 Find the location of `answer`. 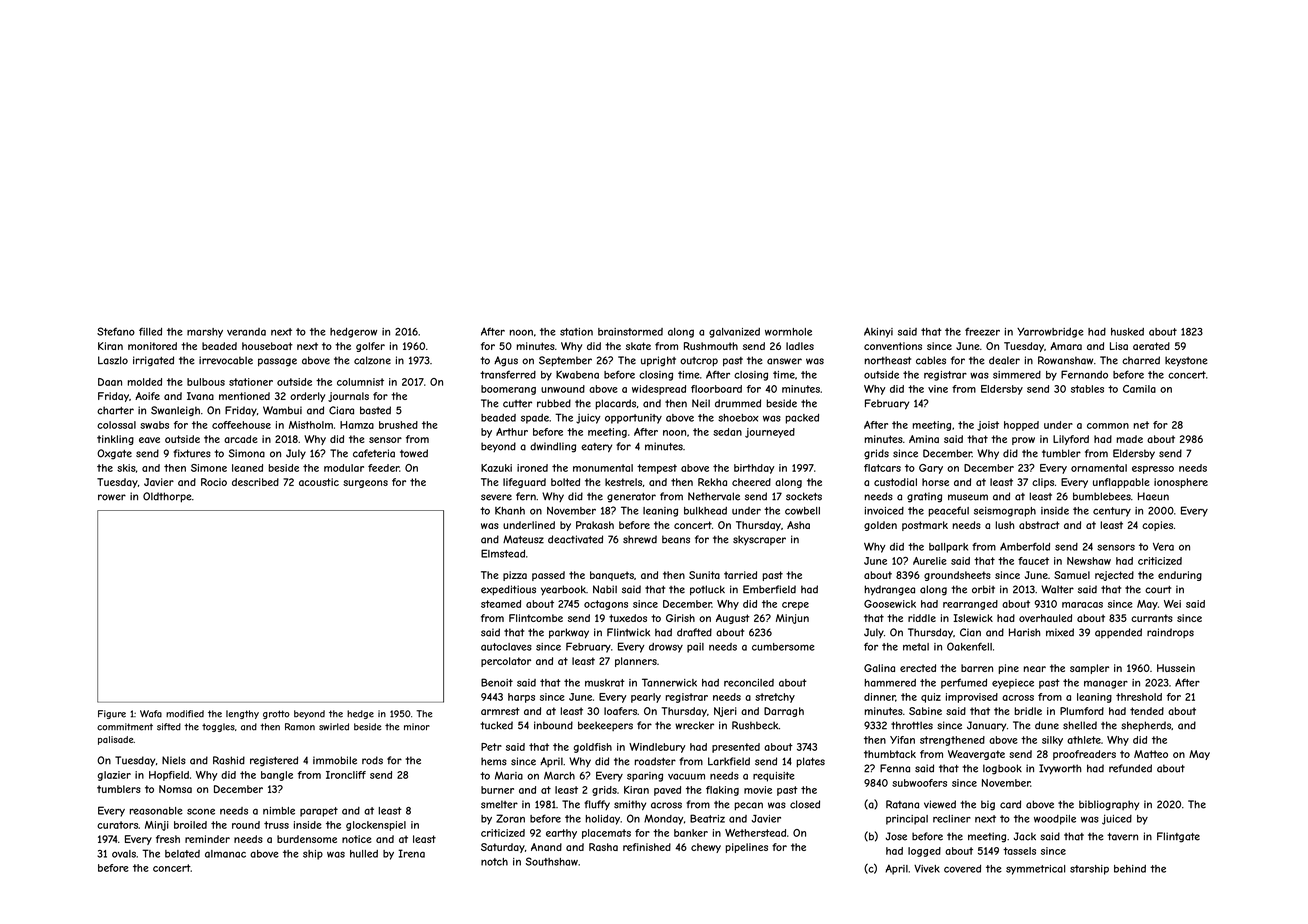

answer is located at coordinates (784, 361).
